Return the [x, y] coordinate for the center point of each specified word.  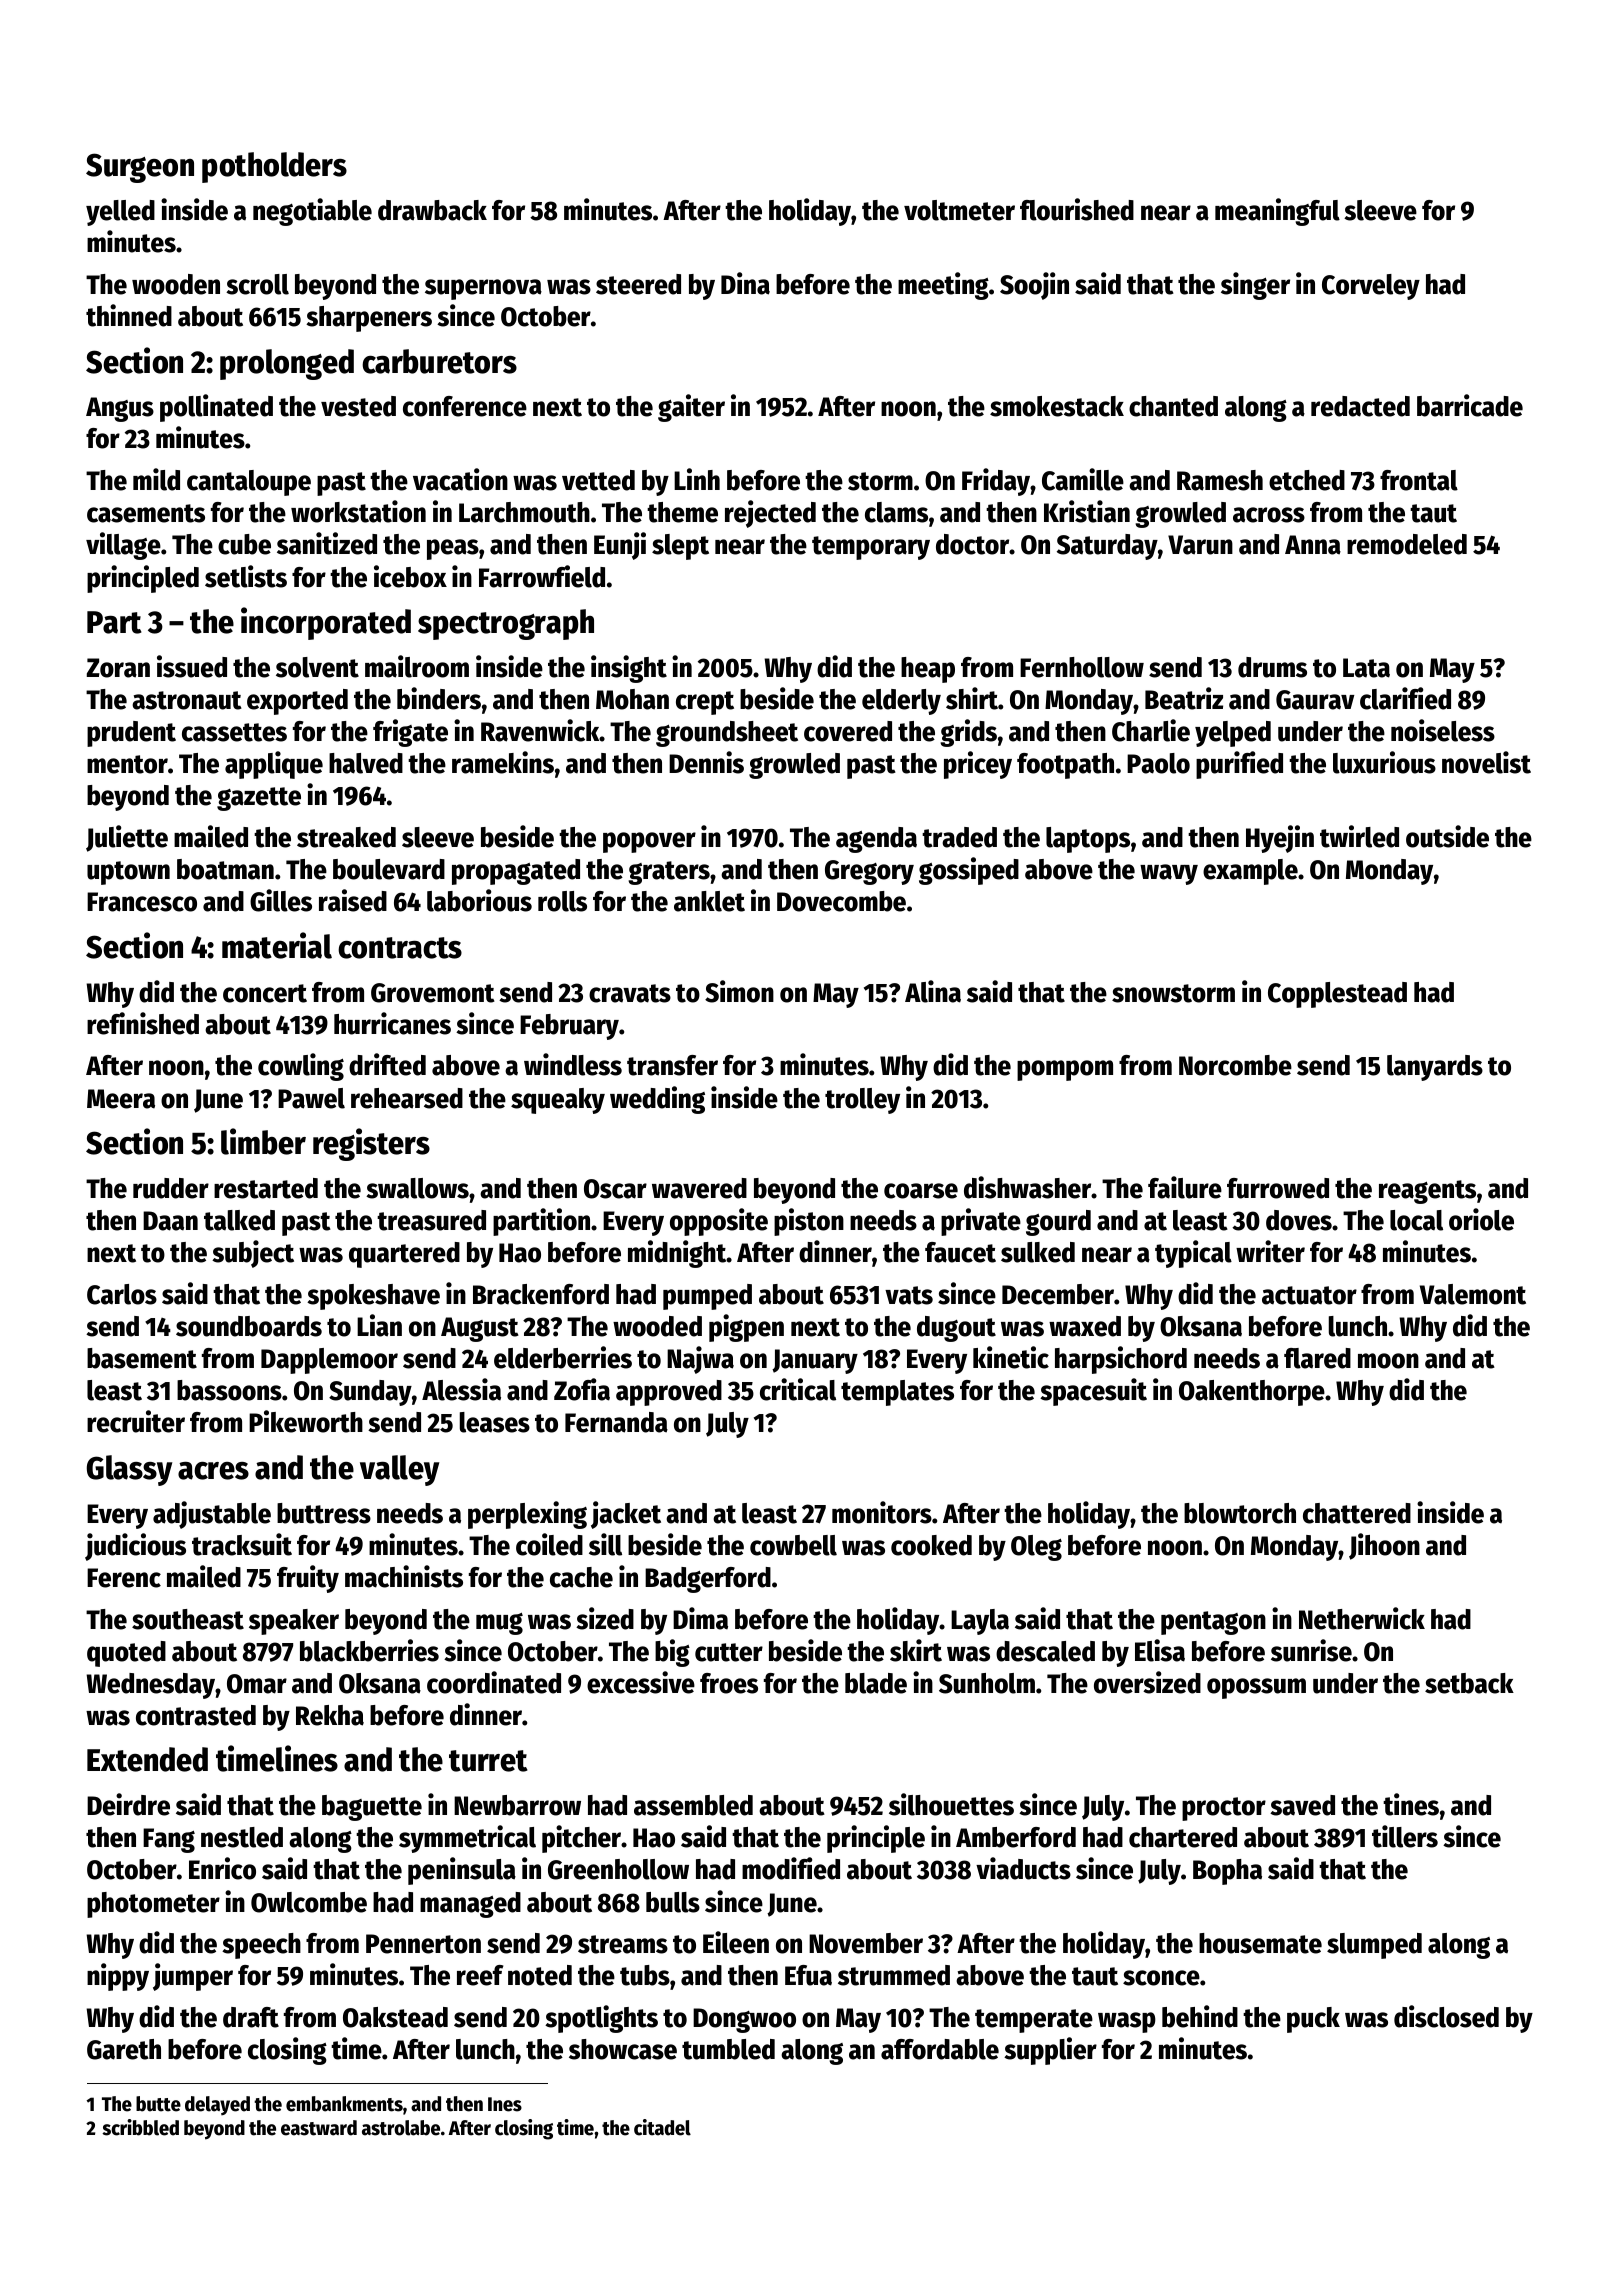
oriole [1481, 1219]
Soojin [1034, 286]
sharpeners [369, 319]
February [569, 1027]
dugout [956, 1329]
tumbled [728, 2049]
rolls [562, 901]
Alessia [461, 1389]
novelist [1486, 762]
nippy [118, 1977]
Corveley [1371, 287]
